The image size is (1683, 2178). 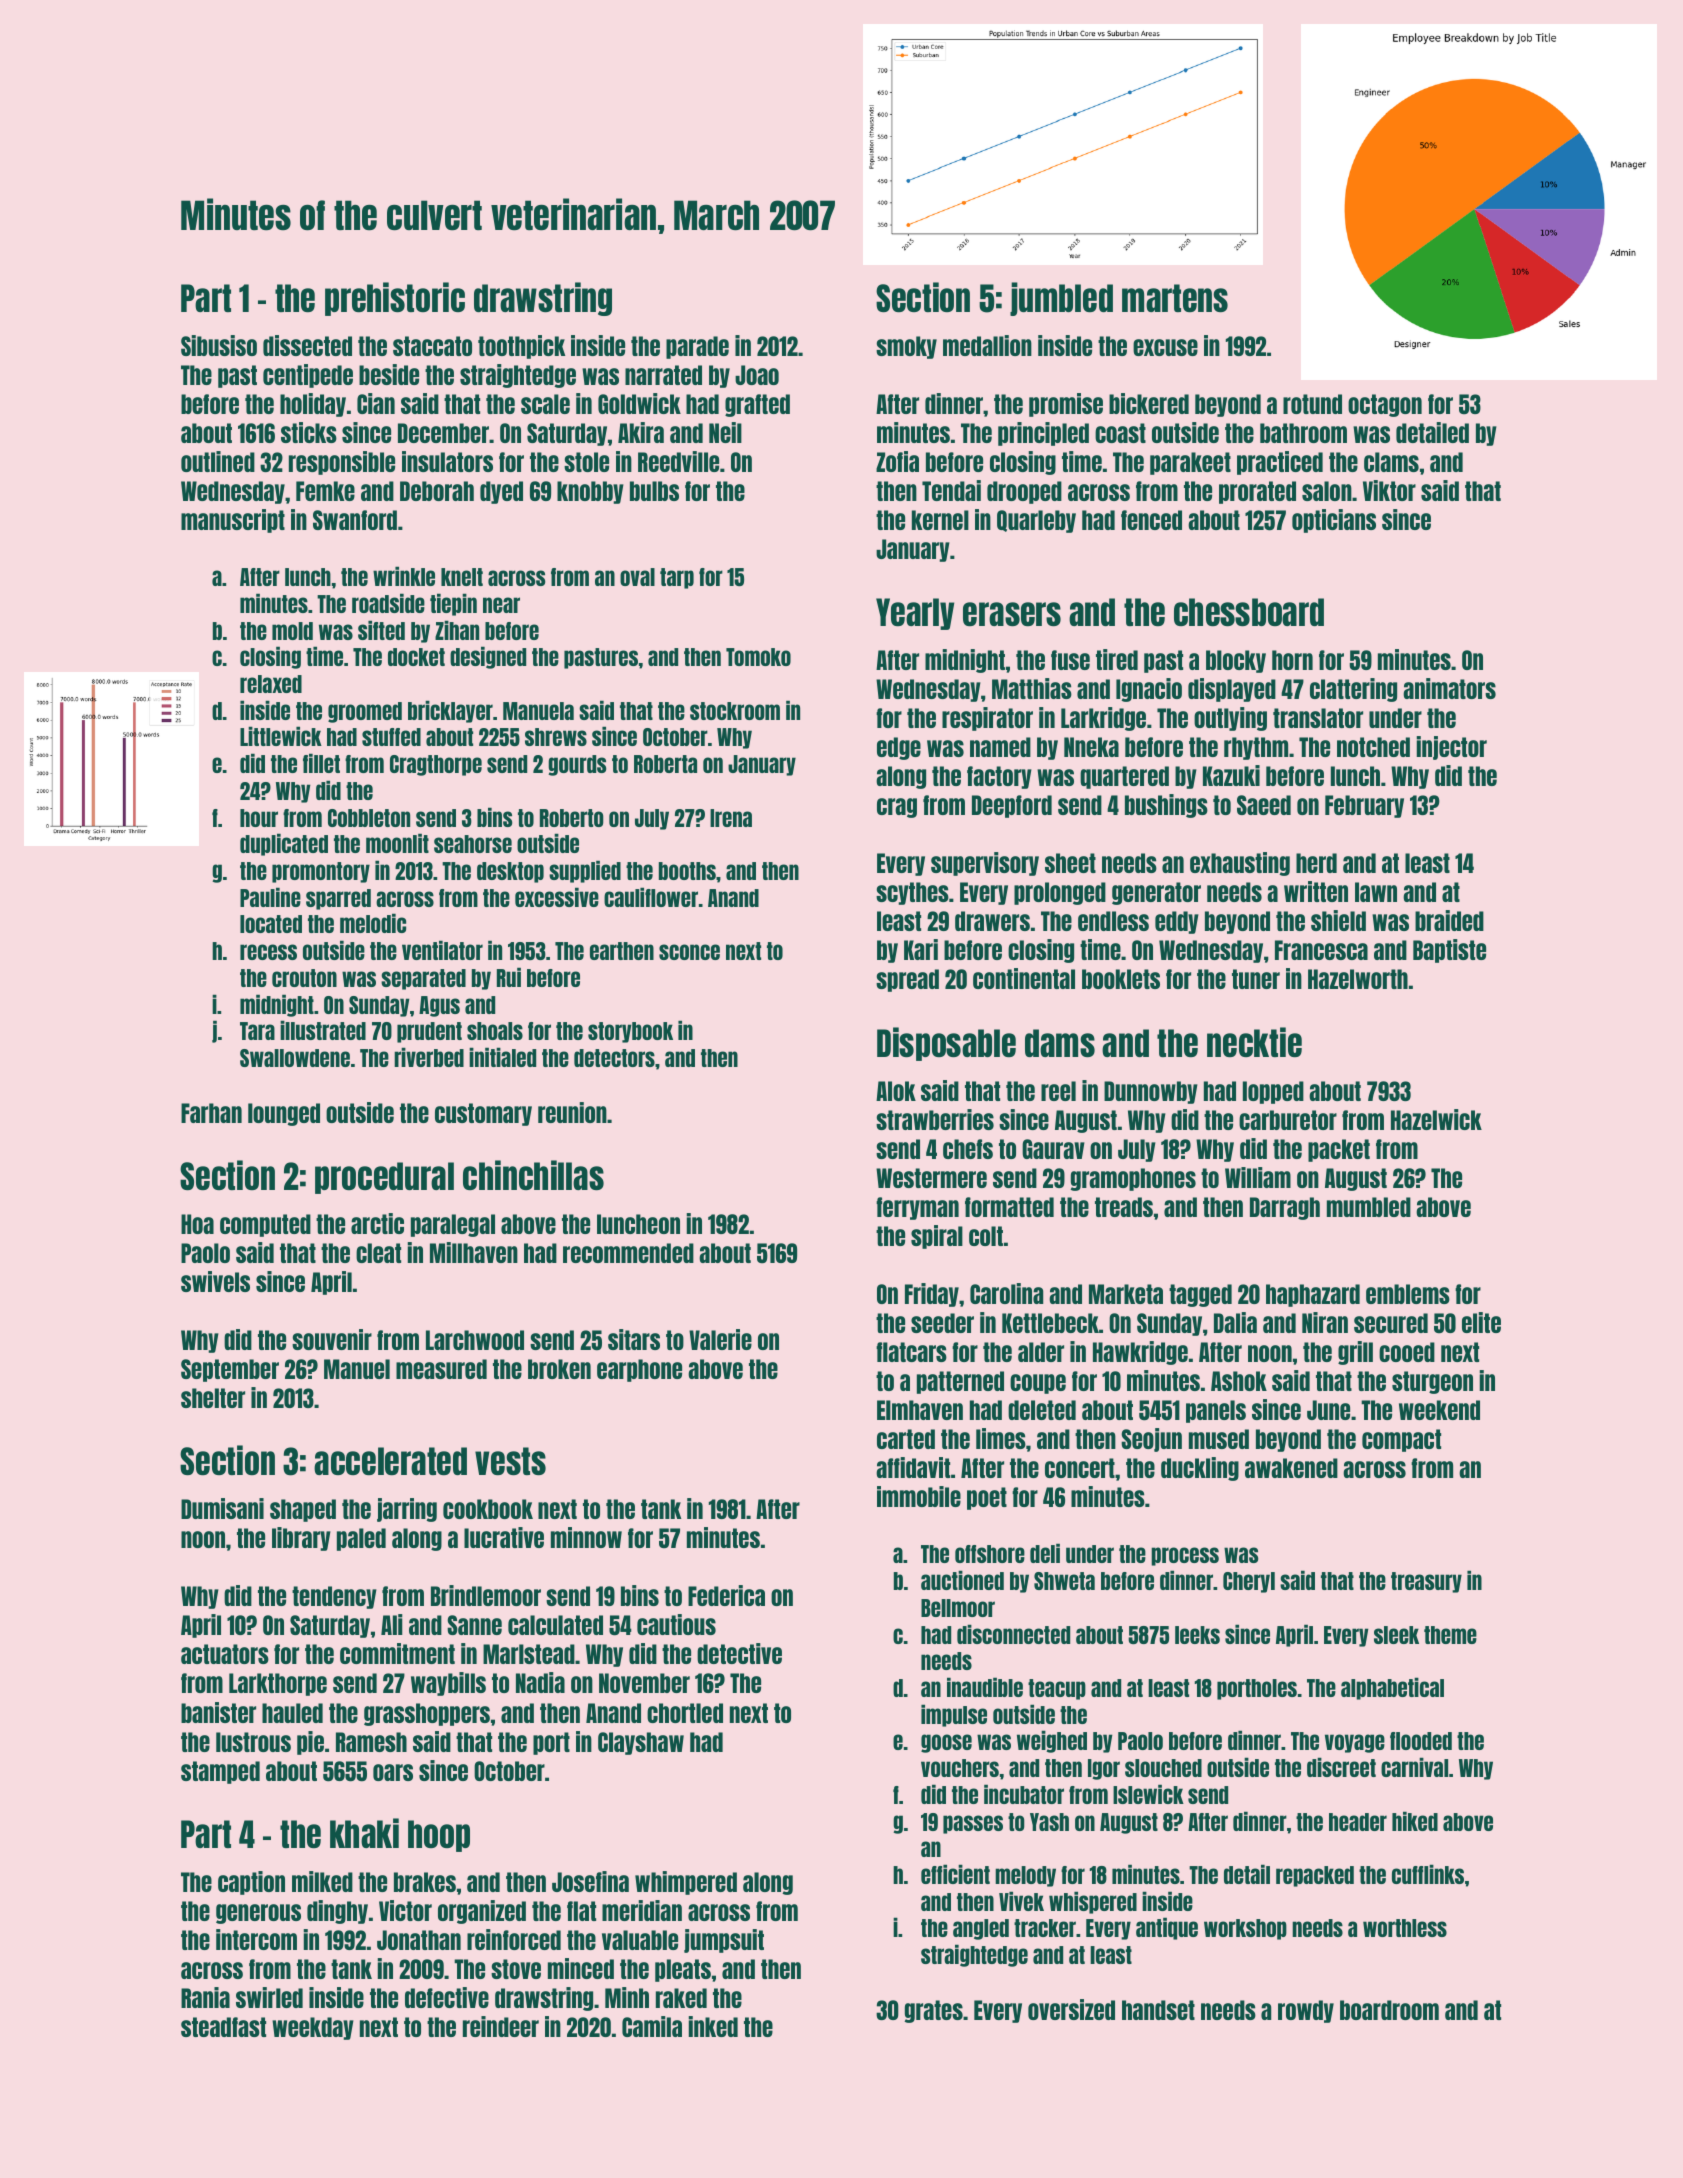 What do you see at coordinates (726, 1595) in the screenshot?
I see `Federica` at bounding box center [726, 1595].
